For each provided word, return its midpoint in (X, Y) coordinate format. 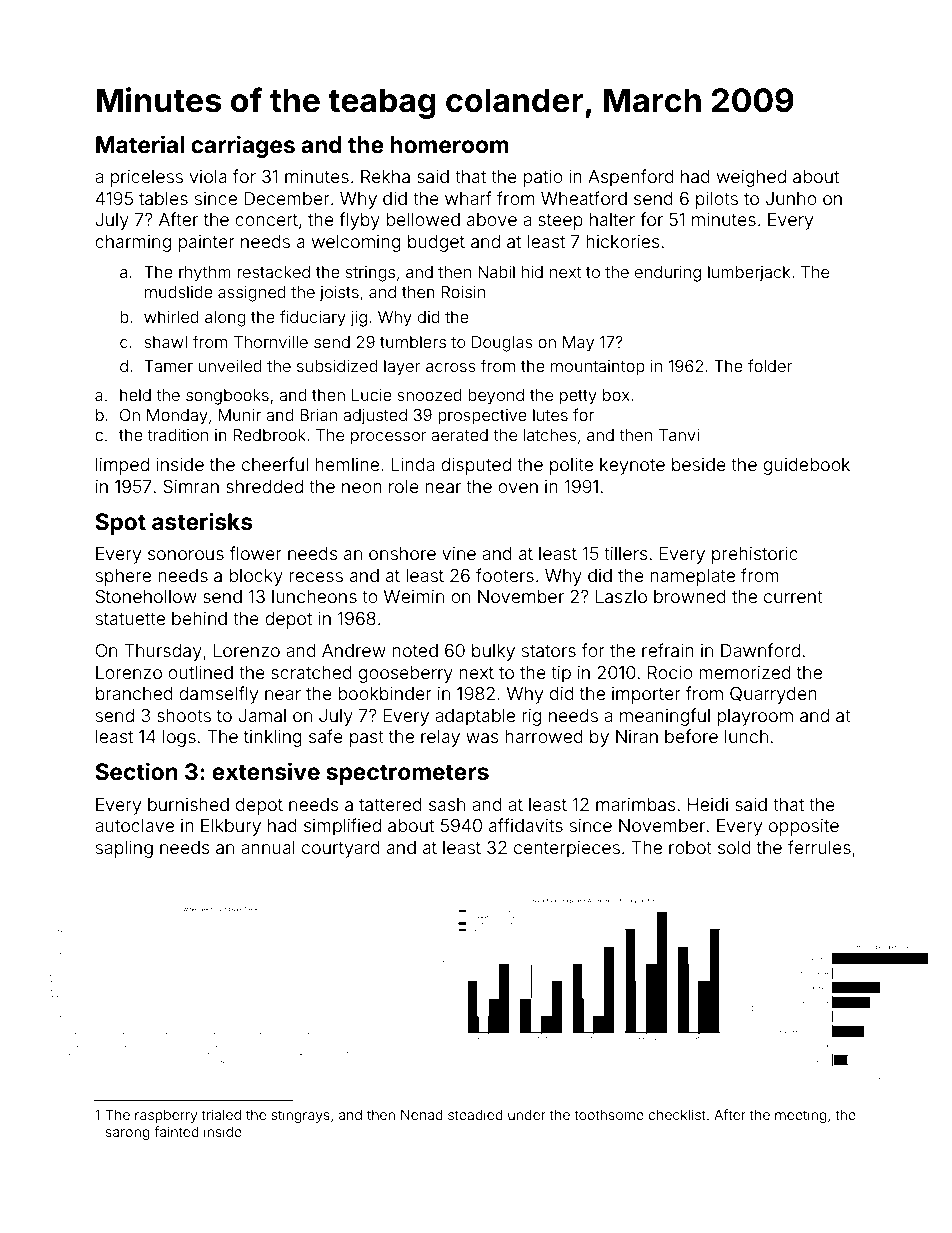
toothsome (609, 1115)
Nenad (422, 1115)
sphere (123, 577)
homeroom (449, 145)
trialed (221, 1114)
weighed (751, 178)
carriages (243, 146)
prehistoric (755, 555)
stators (549, 651)
